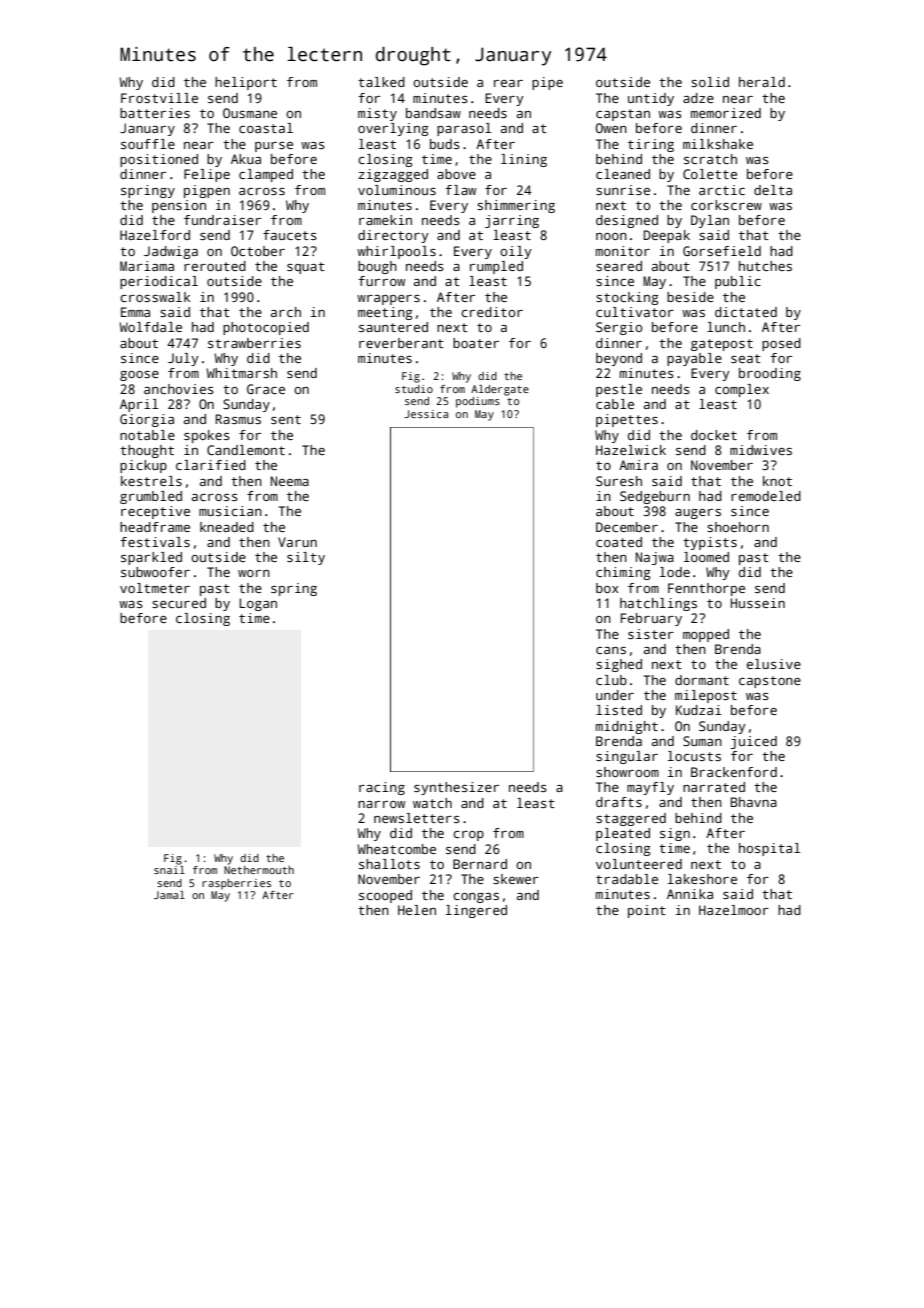 The width and height of the document is (924, 1308). Describe the element at coordinates (508, 83) in the document. I see `rear` at that location.
